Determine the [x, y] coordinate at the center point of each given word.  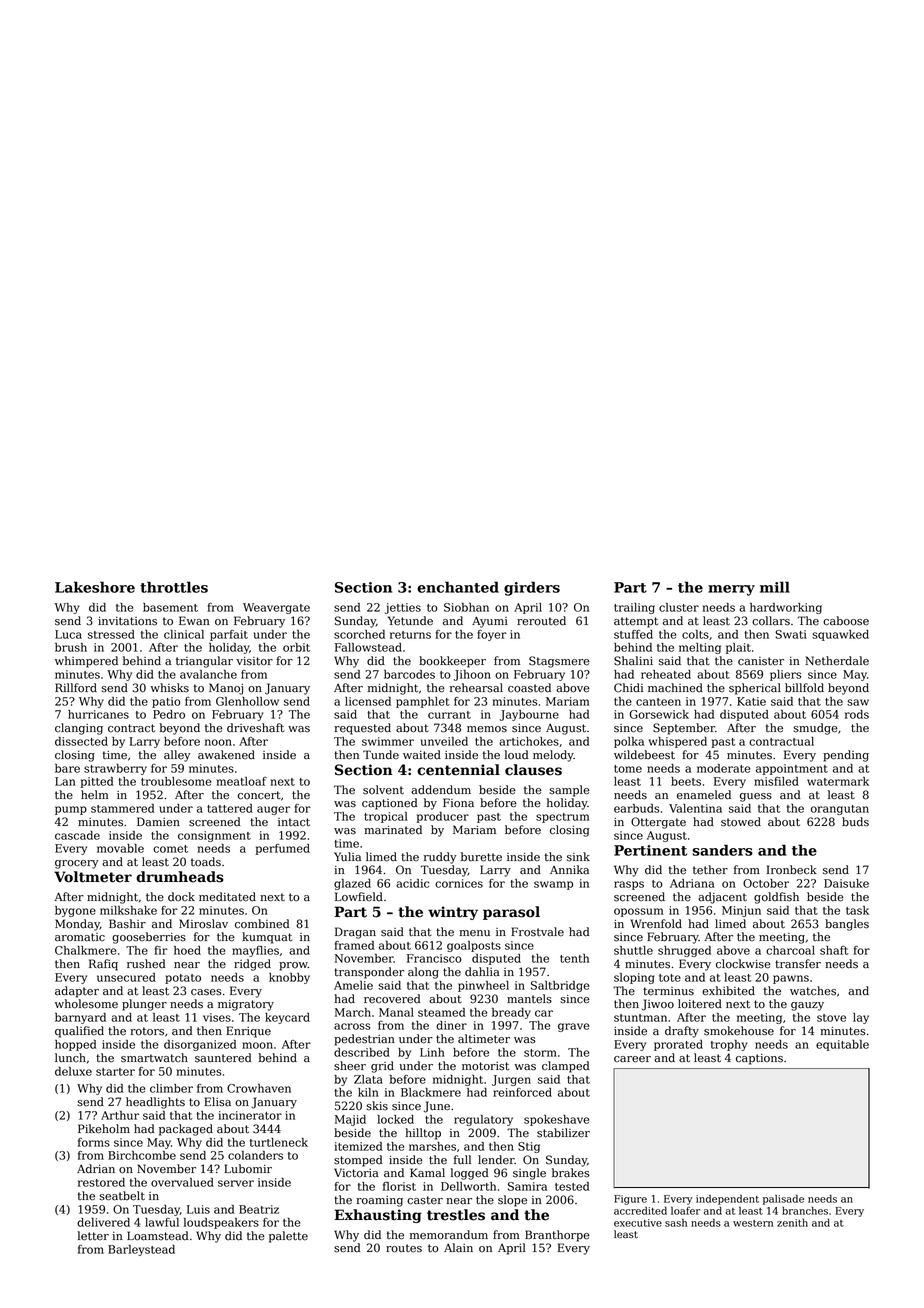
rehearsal [476, 688]
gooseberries [149, 938]
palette [288, 1237]
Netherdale [837, 661]
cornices [459, 883]
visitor [254, 661]
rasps [629, 885]
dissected [81, 741]
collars [771, 621]
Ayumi [490, 622]
